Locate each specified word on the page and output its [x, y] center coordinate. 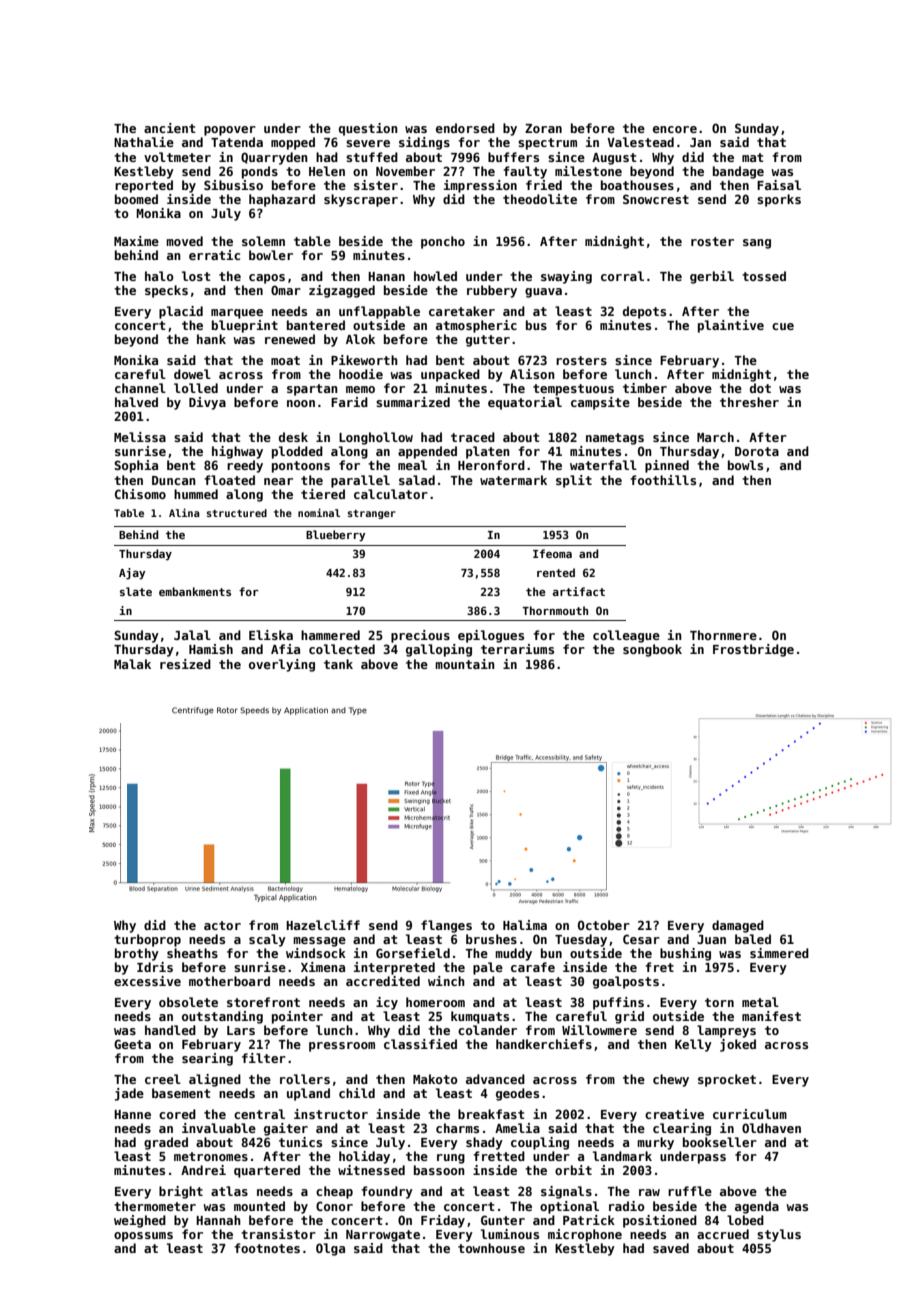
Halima [525, 925]
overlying [282, 665]
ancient [170, 128]
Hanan [386, 276]
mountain [465, 664]
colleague [626, 636]
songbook [652, 650]
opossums [143, 1237]
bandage [738, 172]
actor [222, 925]
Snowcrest [656, 199]
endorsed [465, 128]
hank [211, 339]
